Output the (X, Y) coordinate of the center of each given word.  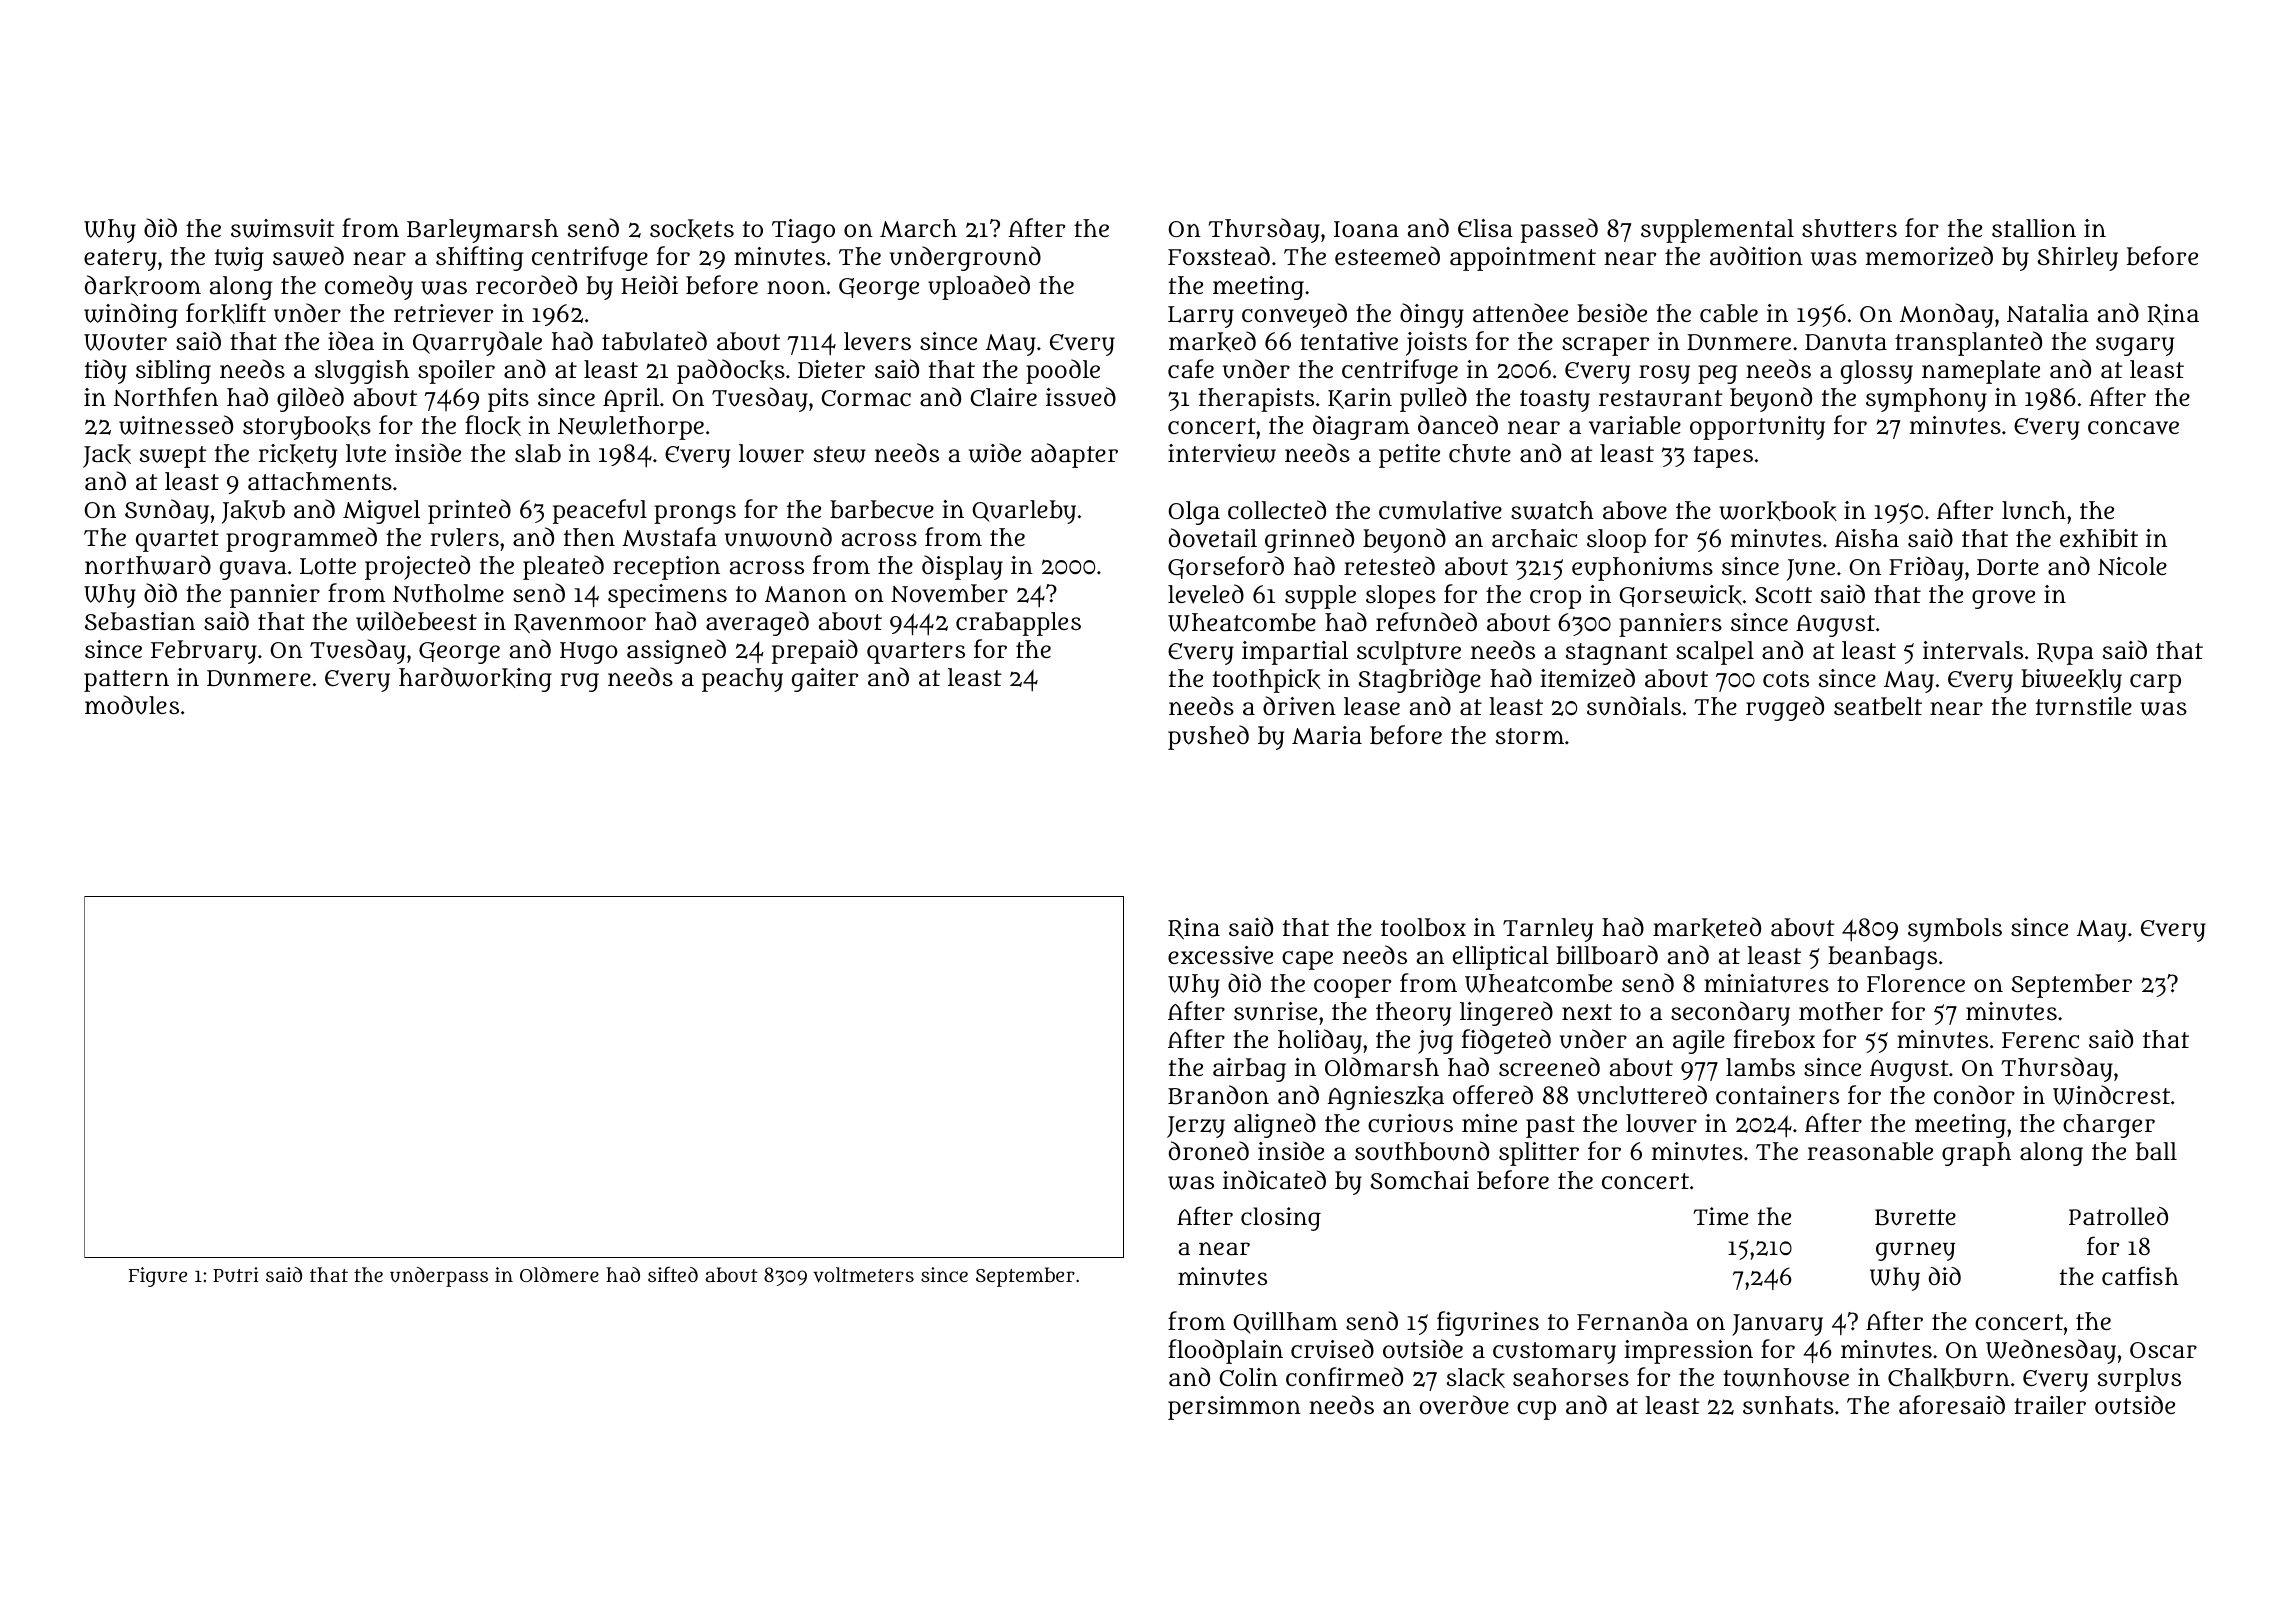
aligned (1275, 1125)
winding (131, 315)
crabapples (1018, 624)
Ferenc (2040, 1040)
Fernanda (1632, 1320)
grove (2003, 599)
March (918, 228)
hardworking (475, 679)
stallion (2034, 228)
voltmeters (863, 1275)
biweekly (2071, 681)
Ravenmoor (580, 624)
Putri (235, 1274)
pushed (1208, 737)
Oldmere (559, 1274)
